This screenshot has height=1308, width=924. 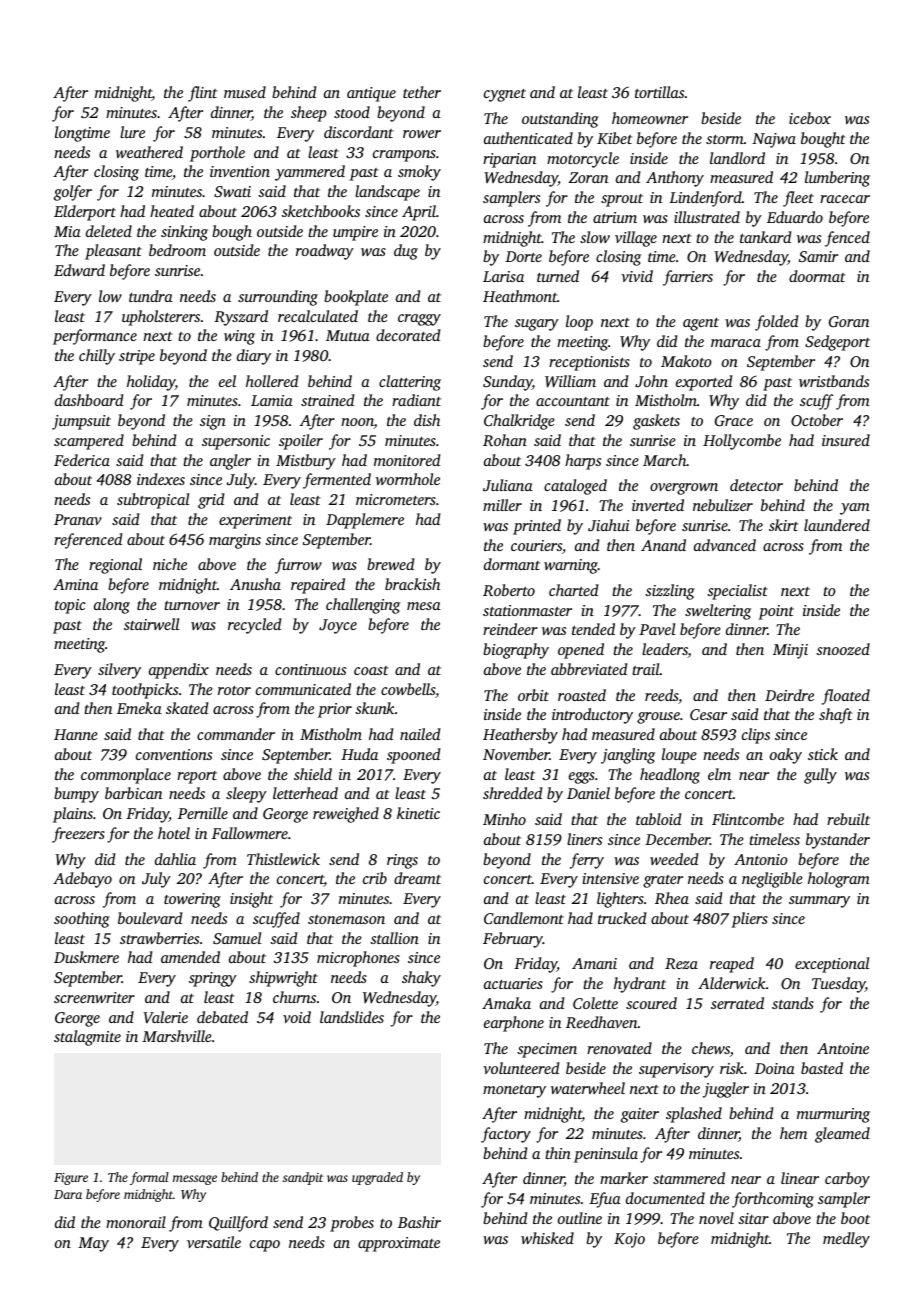 I want to click on weathered, so click(x=149, y=152).
